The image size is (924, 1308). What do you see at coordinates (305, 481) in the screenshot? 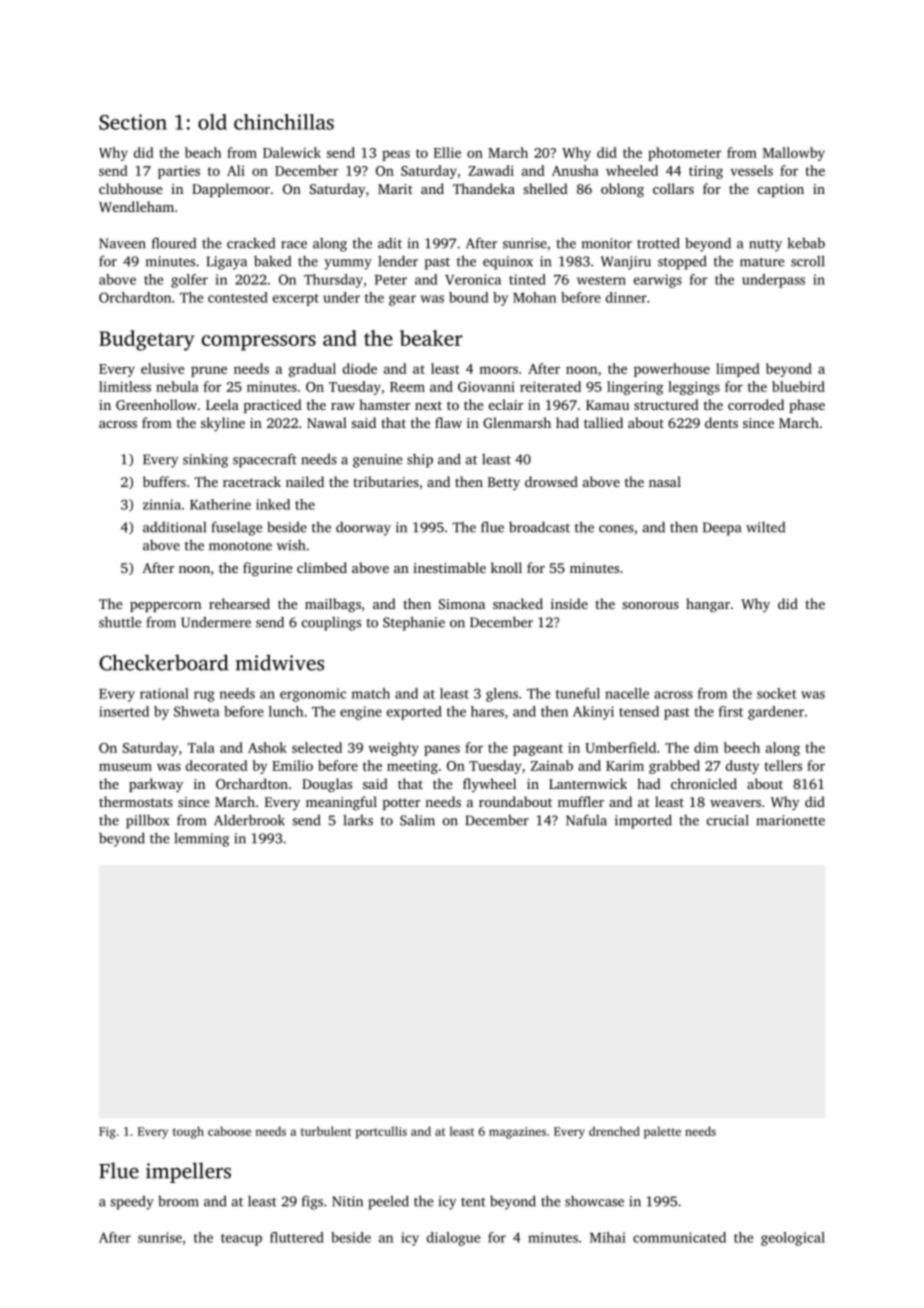
I see `nailed` at bounding box center [305, 481].
